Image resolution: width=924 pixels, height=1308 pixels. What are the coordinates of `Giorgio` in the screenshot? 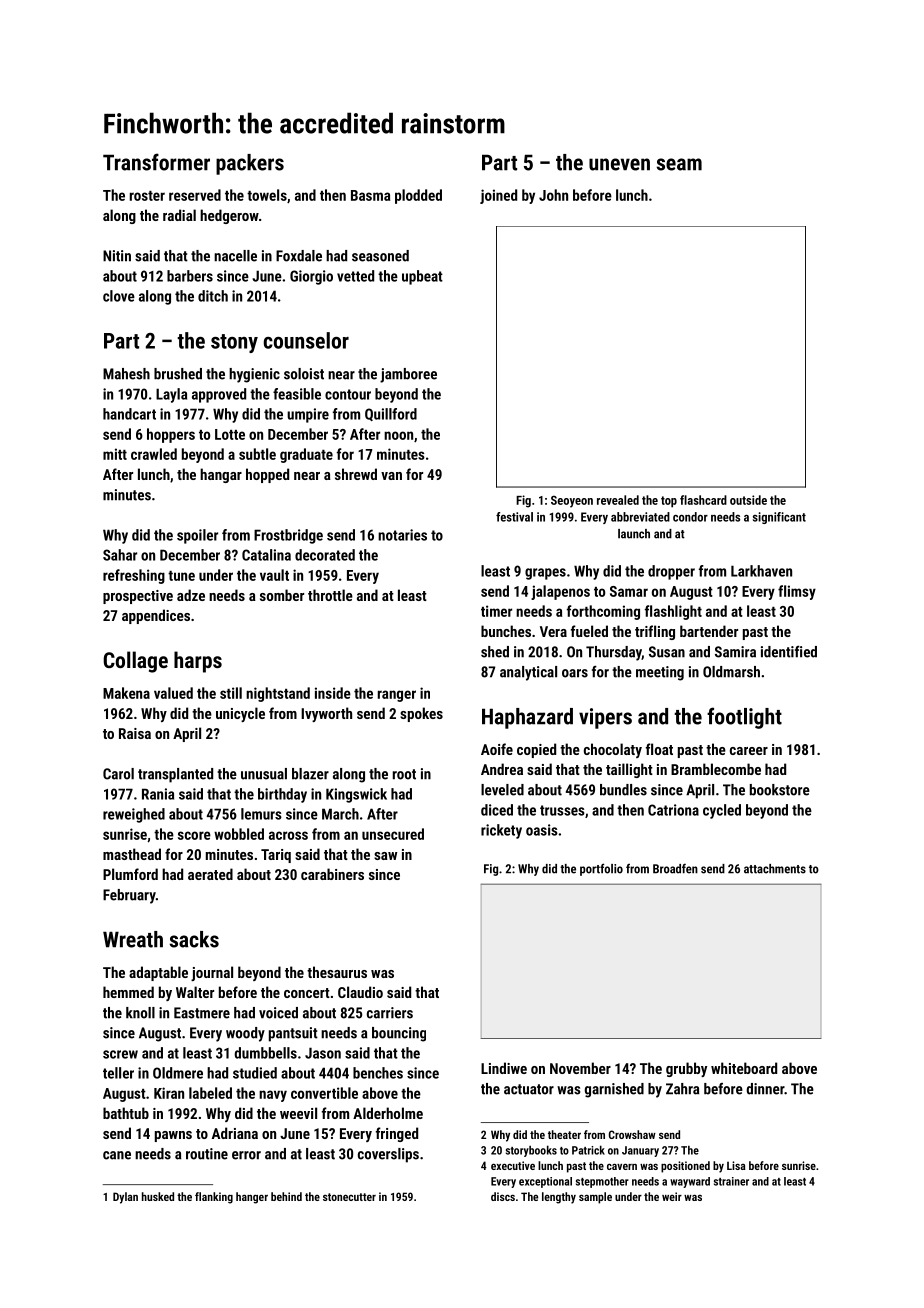 It's located at (311, 277).
